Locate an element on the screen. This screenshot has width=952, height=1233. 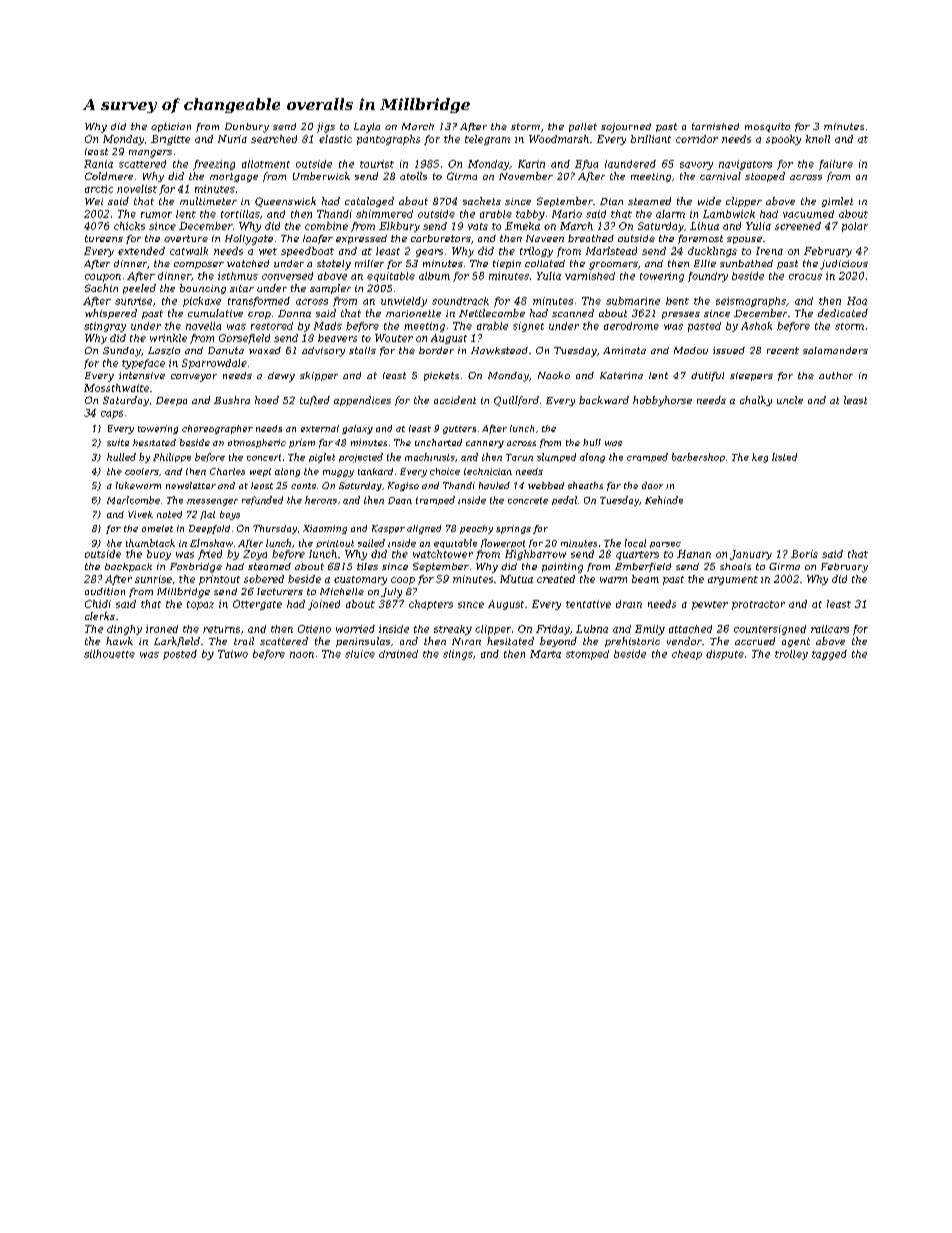
Larkfield is located at coordinates (177, 642).
